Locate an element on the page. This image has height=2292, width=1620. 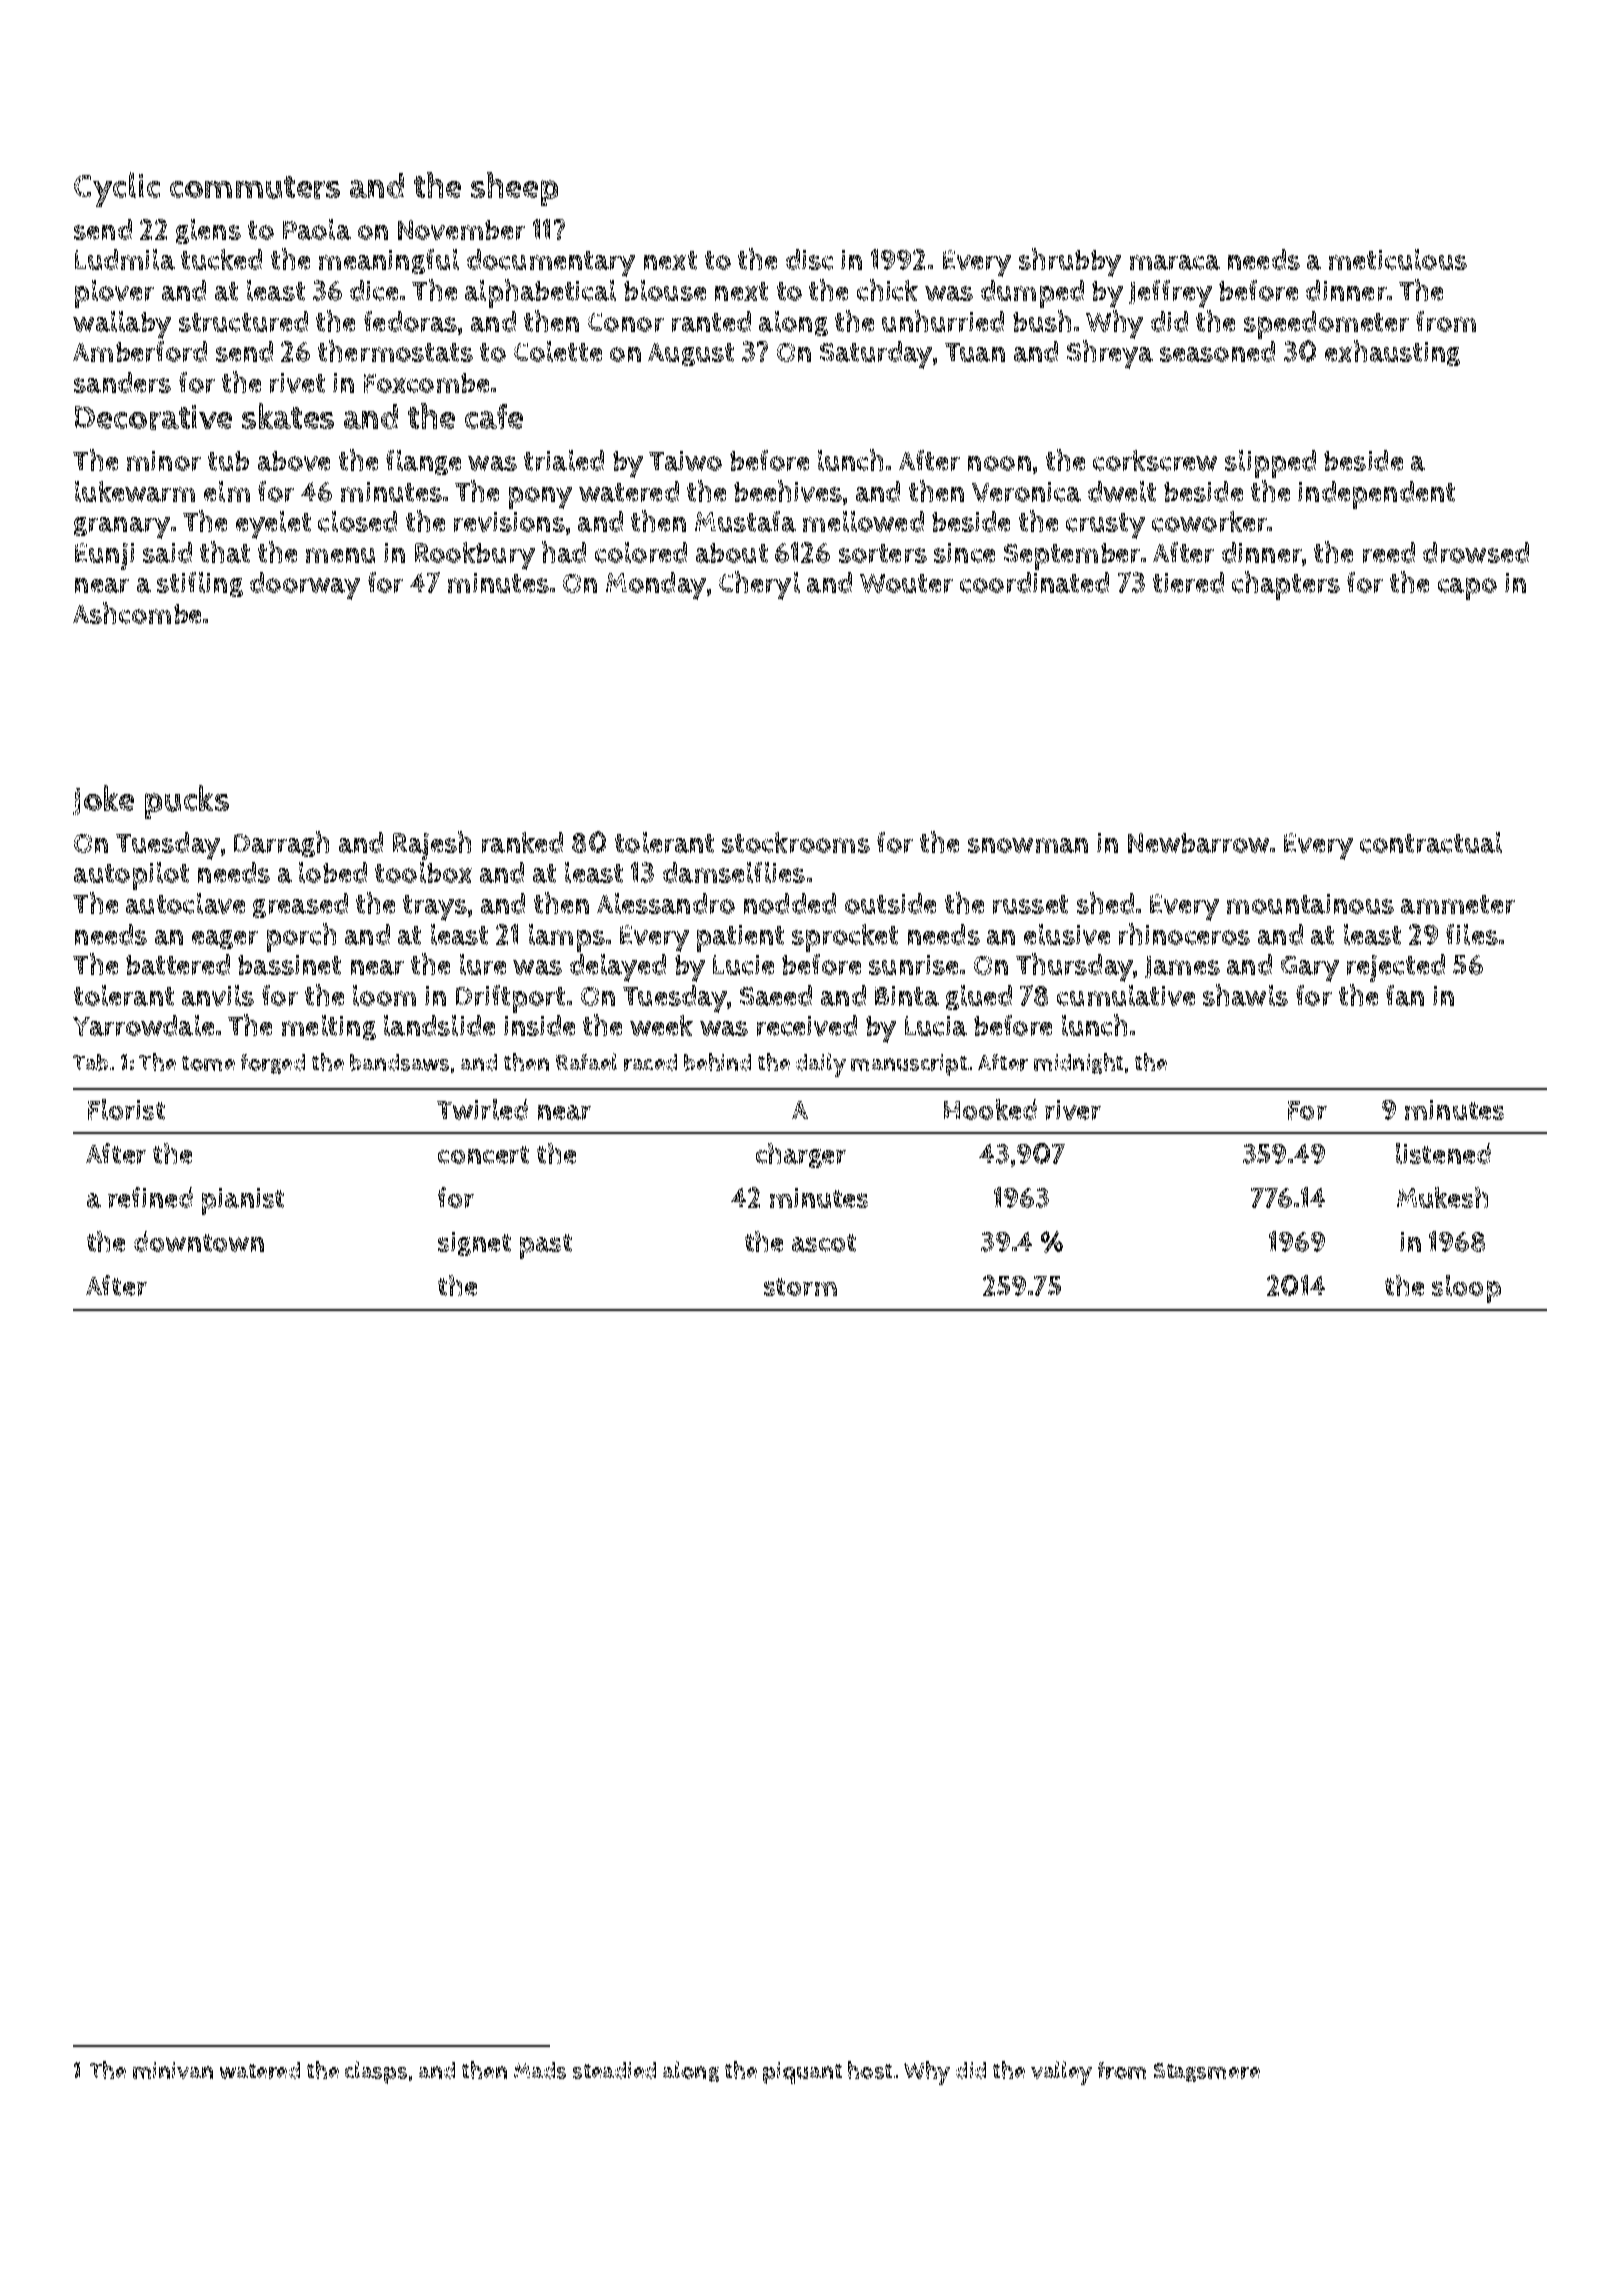
Tab is located at coordinates (90, 1062).
